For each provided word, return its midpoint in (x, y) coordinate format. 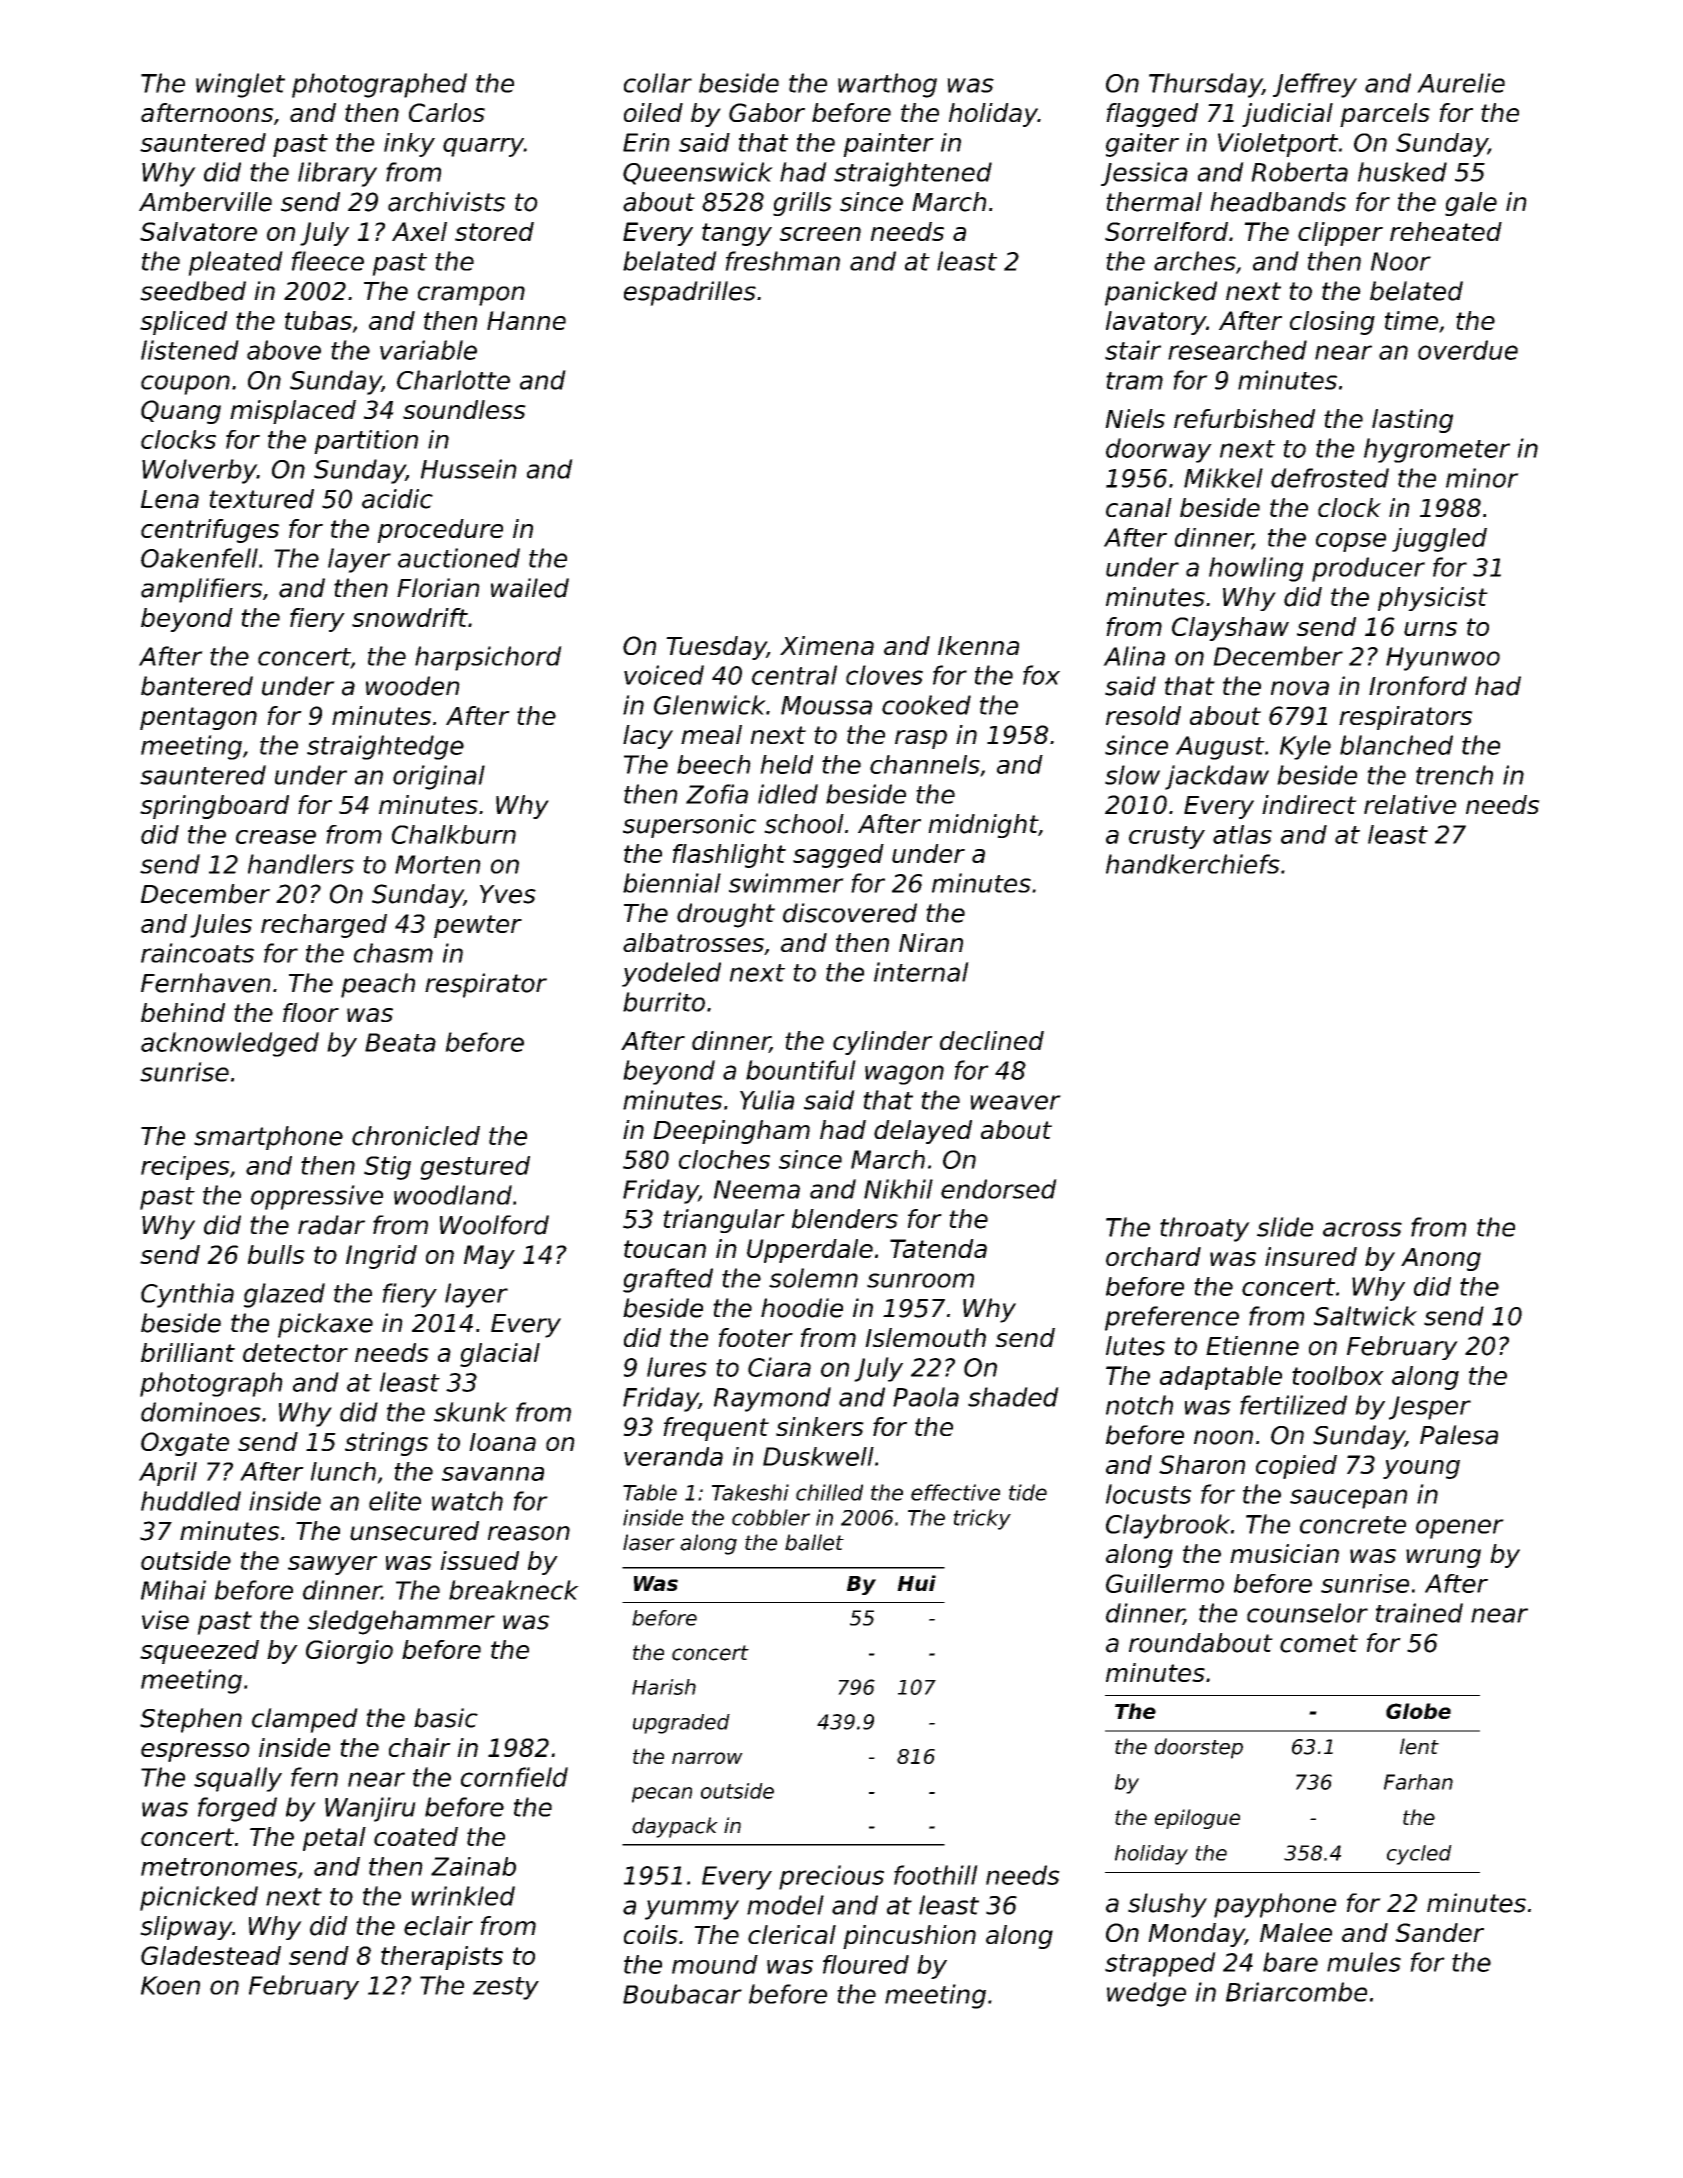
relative (1410, 804)
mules (1364, 1962)
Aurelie (1461, 83)
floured (866, 1964)
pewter (478, 926)
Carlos (447, 112)
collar (658, 83)
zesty (506, 1988)
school (804, 824)
